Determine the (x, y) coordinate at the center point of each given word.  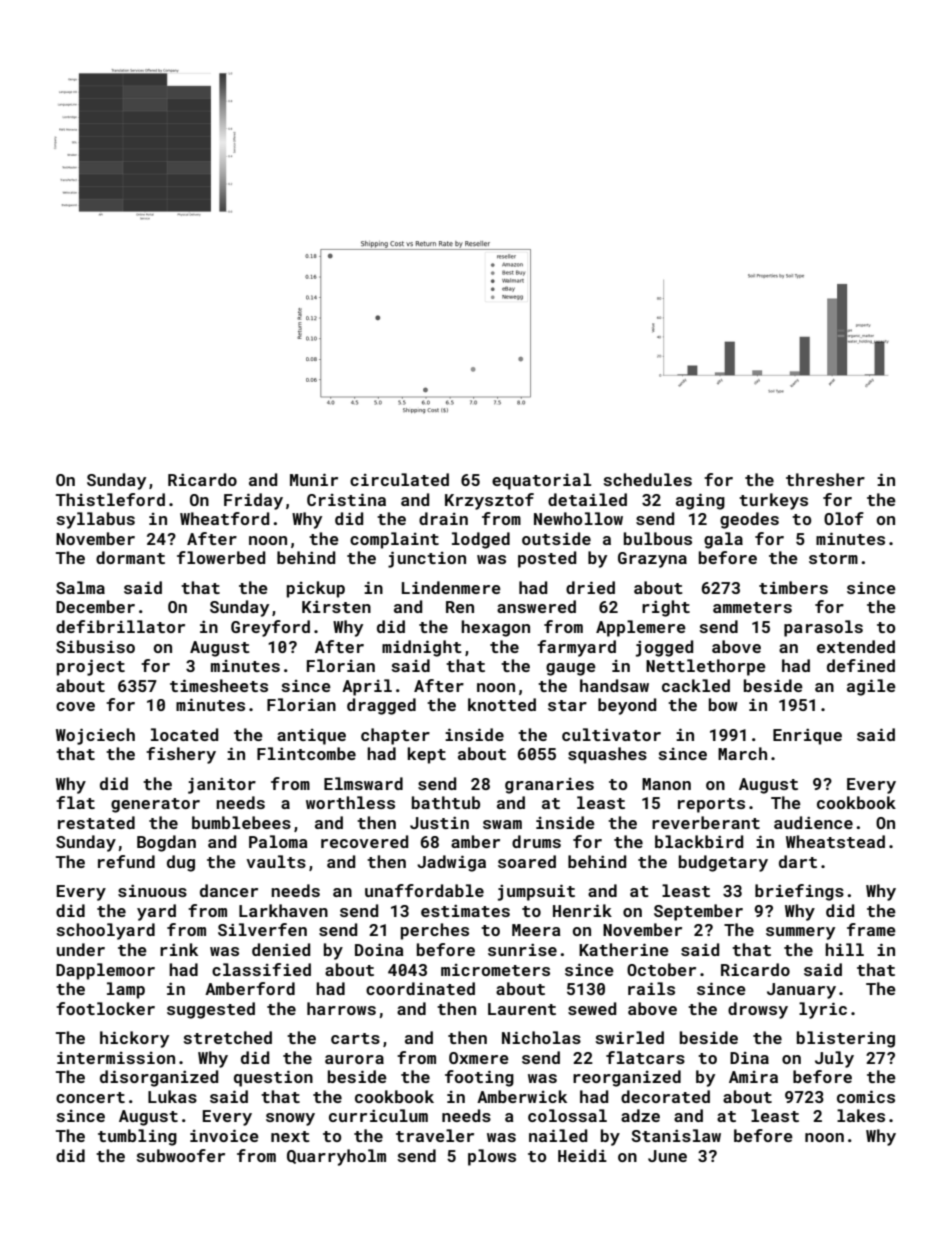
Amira (753, 1077)
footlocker (105, 1008)
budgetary (723, 863)
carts (355, 1038)
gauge (571, 669)
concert (90, 1097)
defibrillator (120, 626)
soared (527, 861)
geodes (749, 520)
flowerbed (221, 557)
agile (871, 687)
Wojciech (95, 736)
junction (427, 559)
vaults (276, 861)
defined (861, 665)
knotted (502, 704)
